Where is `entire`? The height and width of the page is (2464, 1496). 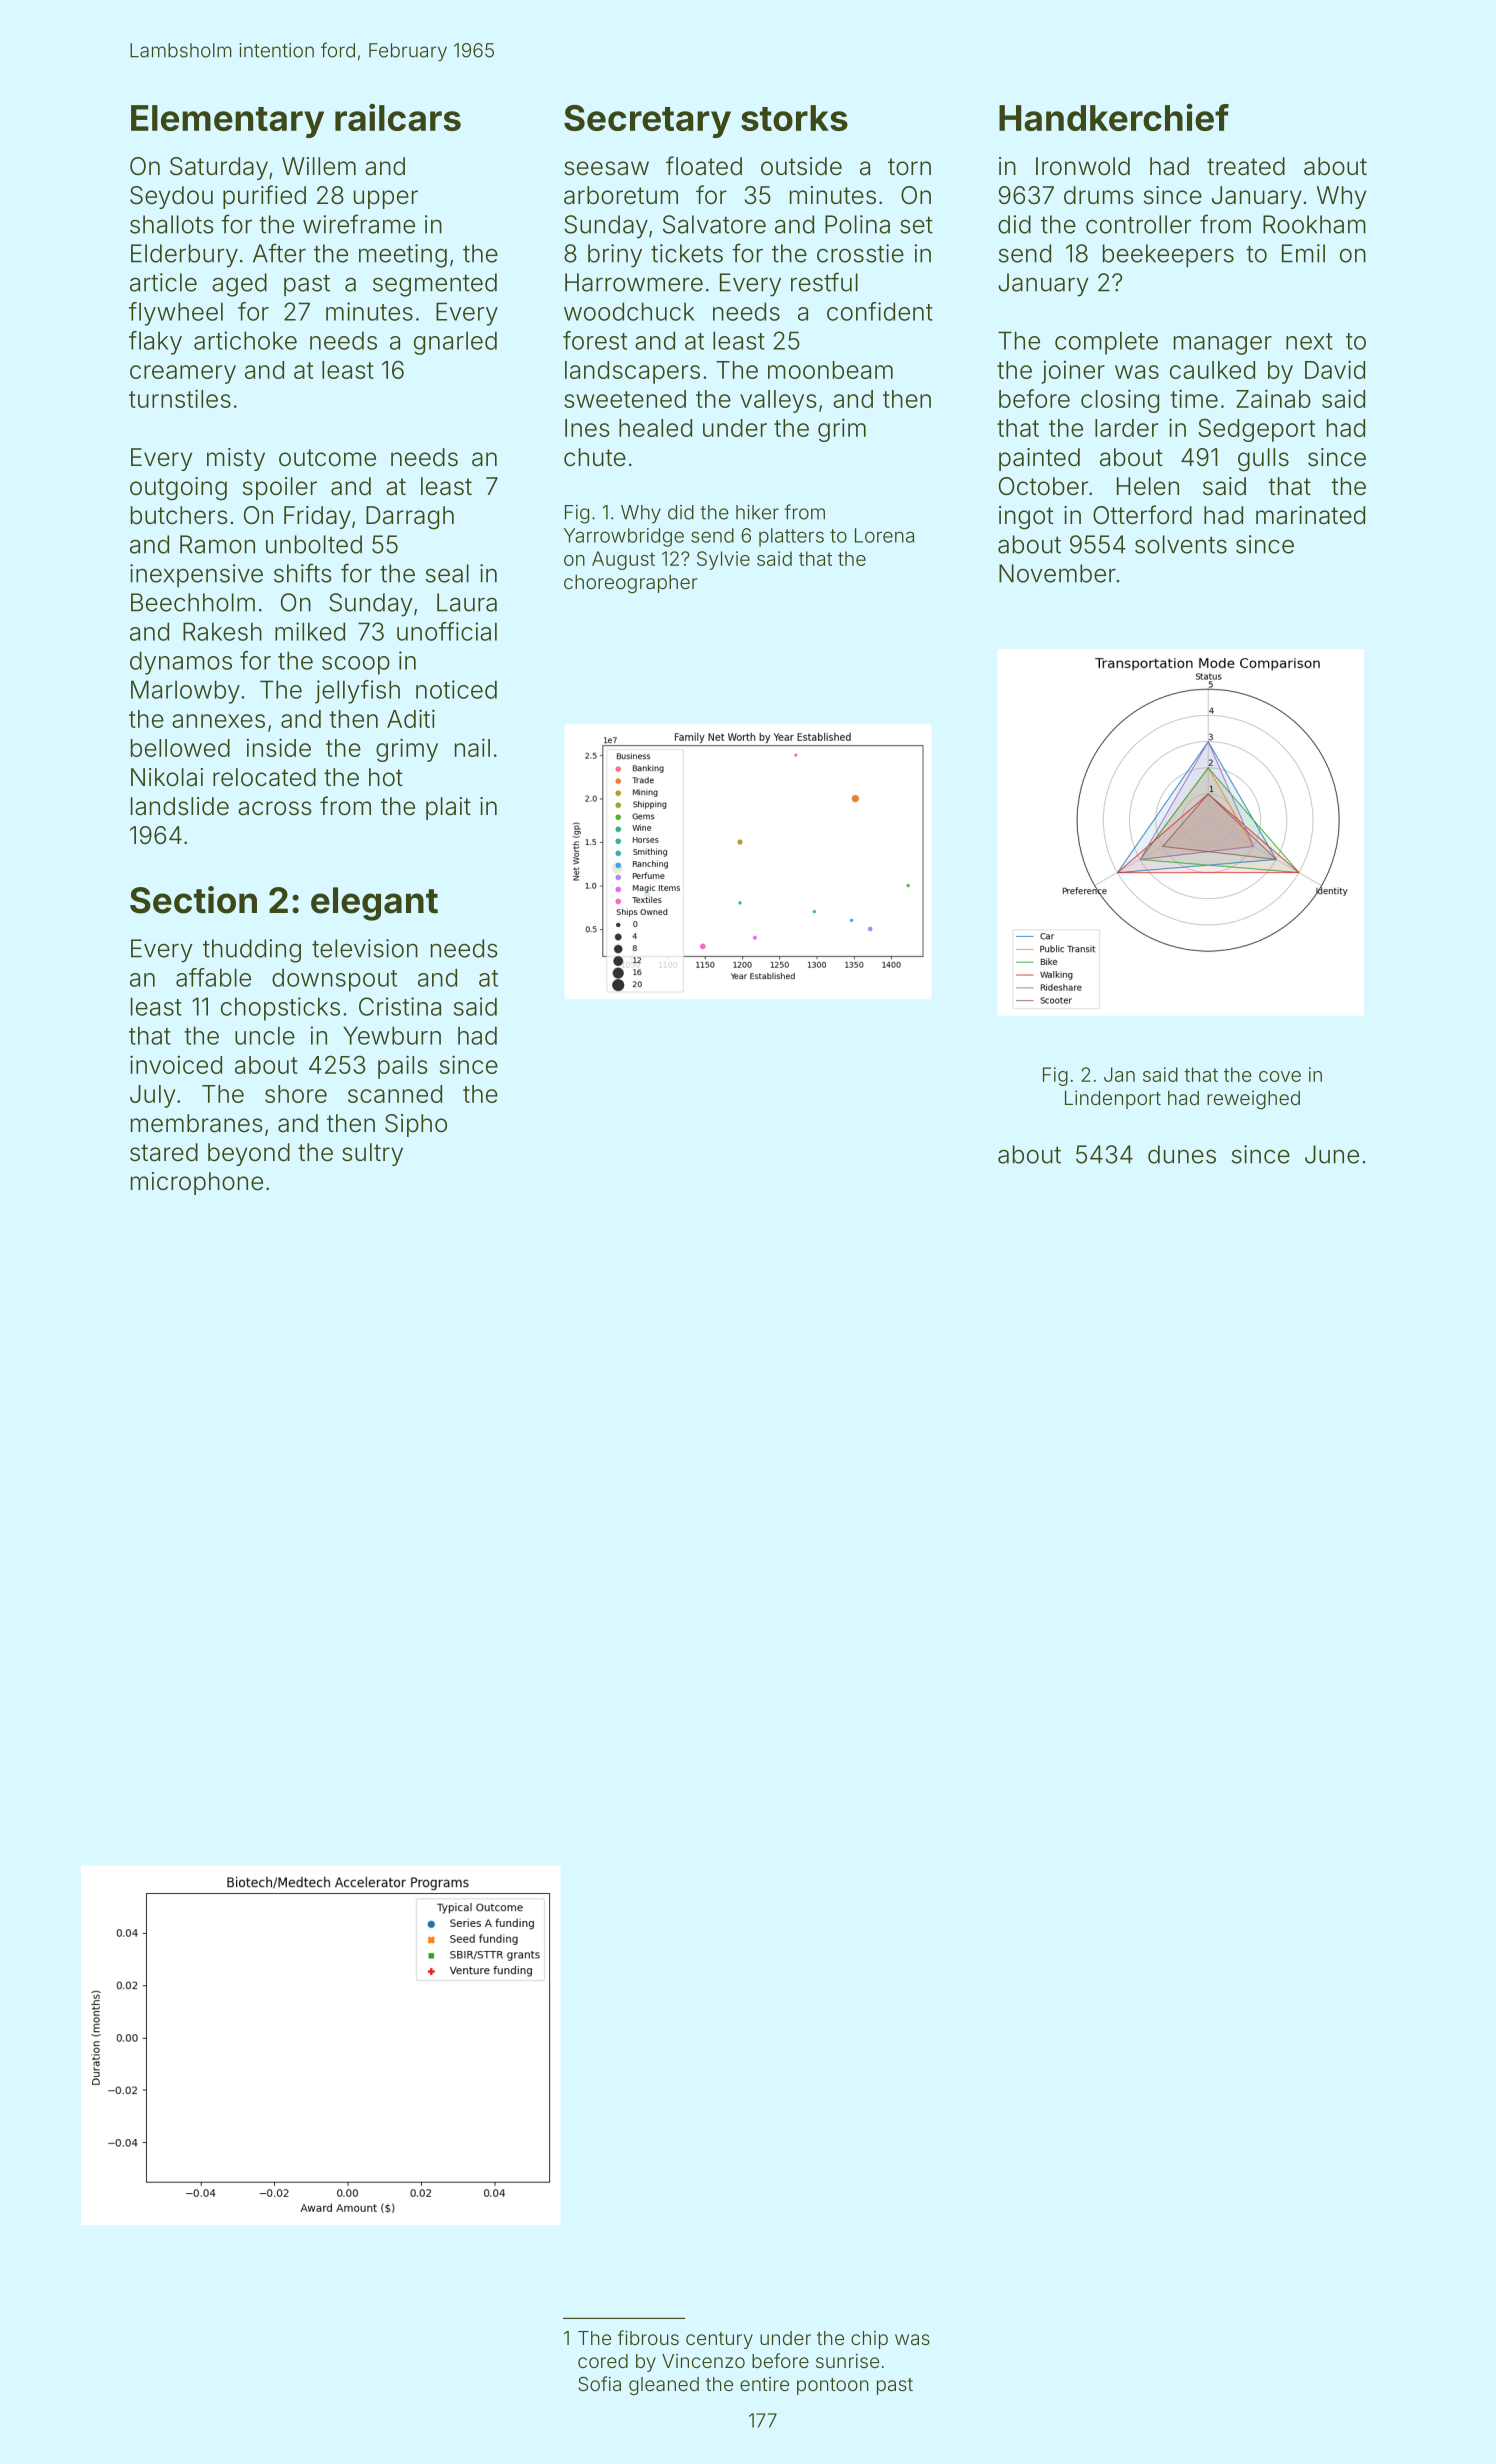
entire is located at coordinates (764, 2384).
